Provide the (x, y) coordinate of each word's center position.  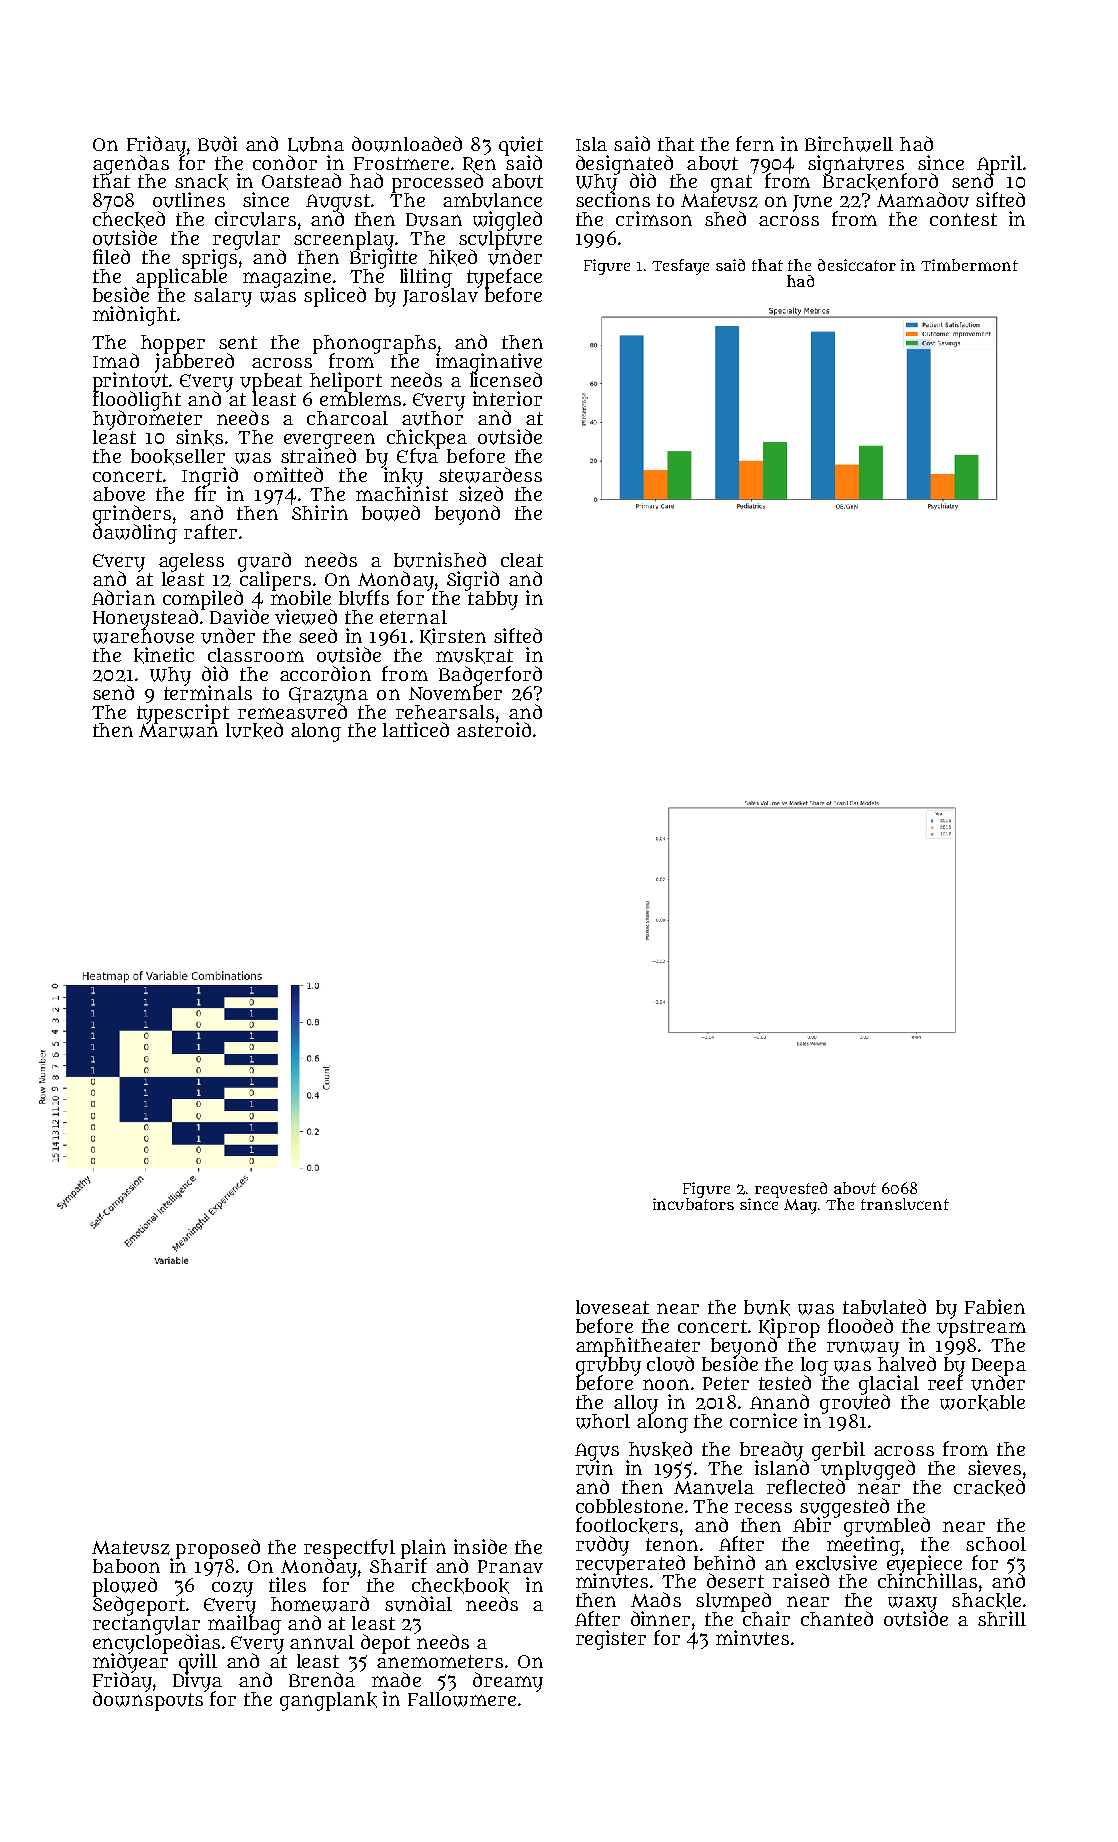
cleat (522, 560)
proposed (218, 1549)
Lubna (316, 144)
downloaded (407, 144)
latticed (416, 729)
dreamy (508, 1682)
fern (755, 143)
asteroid (494, 730)
